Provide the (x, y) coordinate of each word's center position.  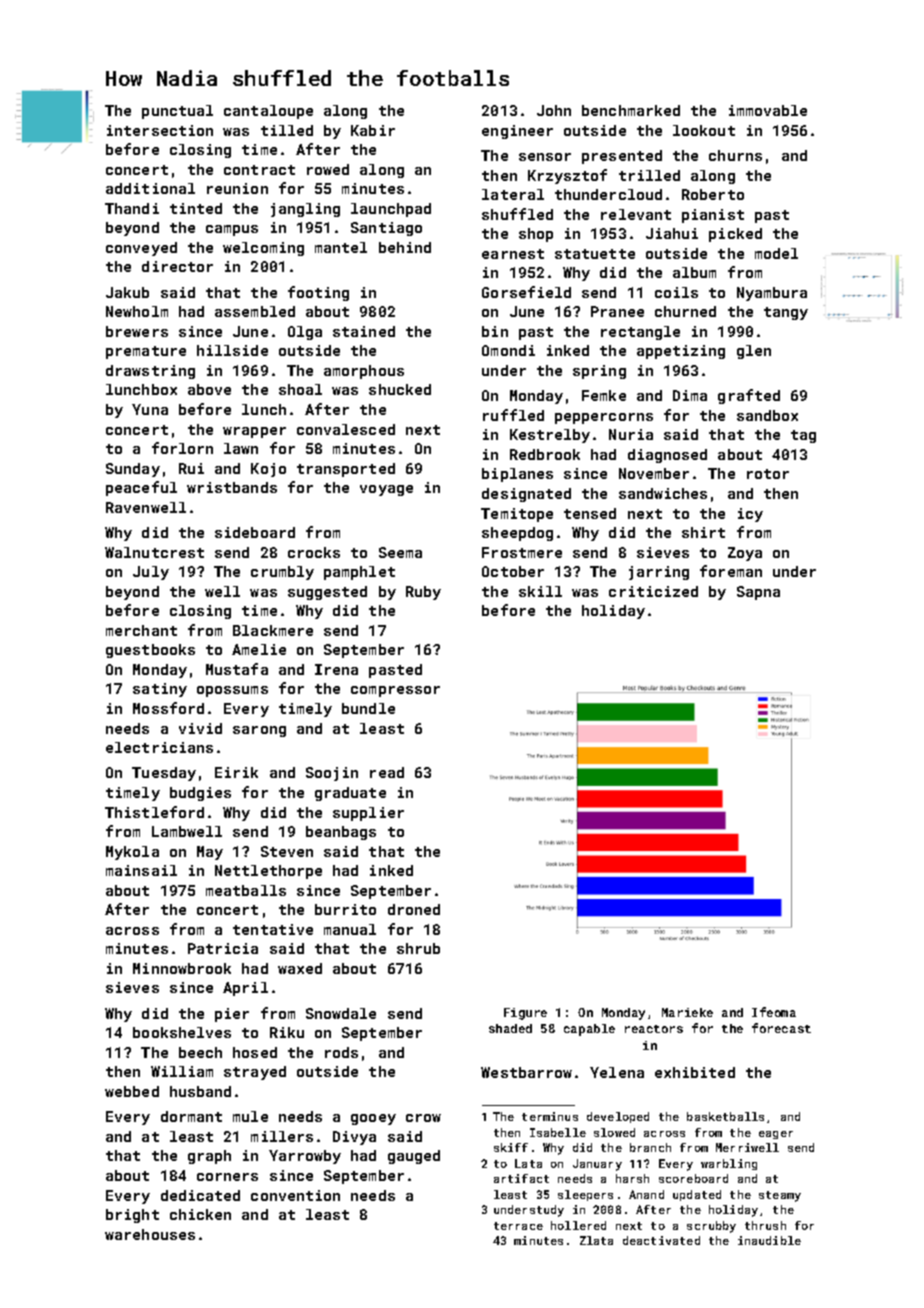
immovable (768, 110)
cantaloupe (268, 112)
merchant (141, 630)
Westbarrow (526, 1072)
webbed (132, 1091)
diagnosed (667, 456)
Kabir (373, 130)
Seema (400, 552)
